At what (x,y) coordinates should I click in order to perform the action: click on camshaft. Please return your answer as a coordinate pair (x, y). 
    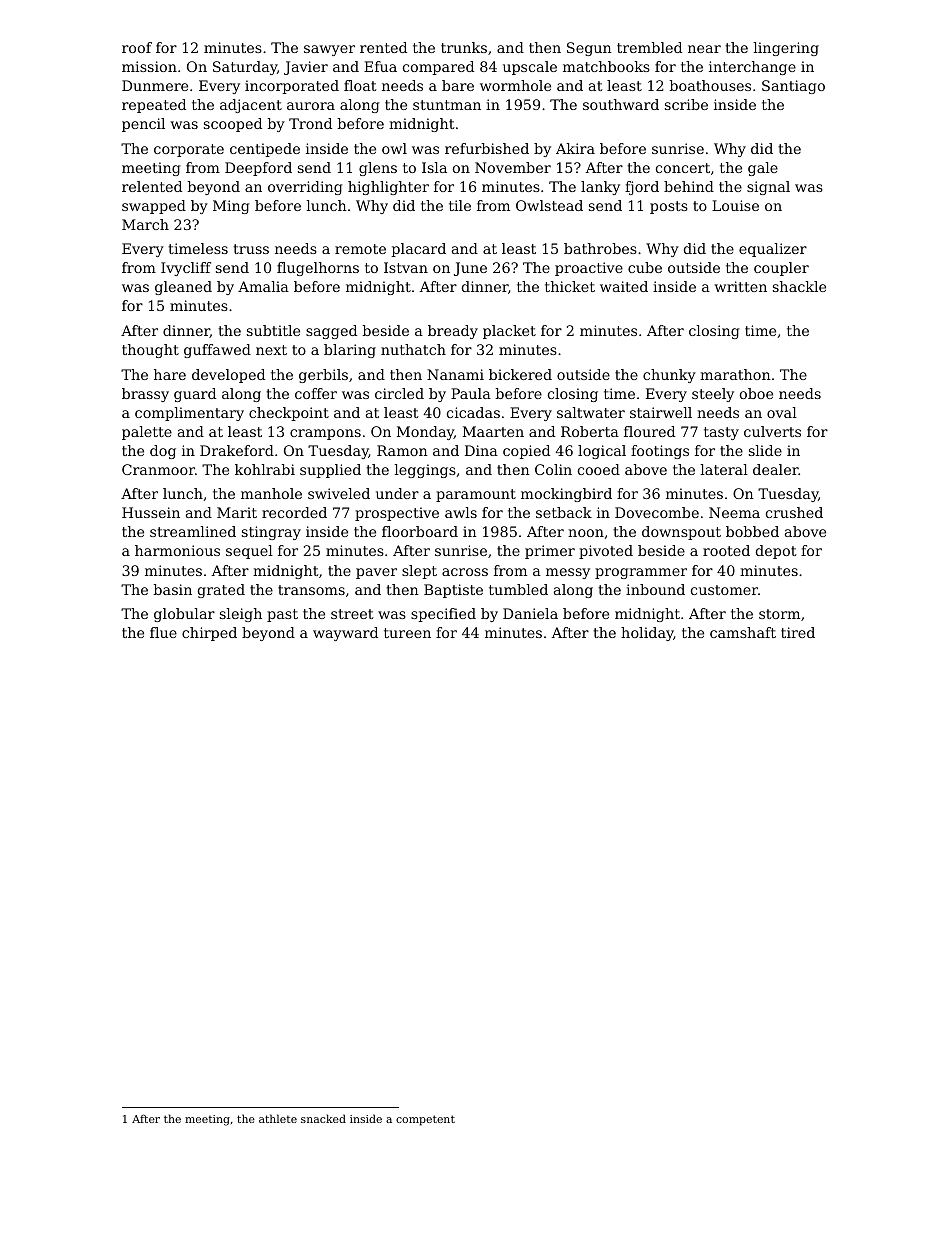
    Looking at the image, I should click on (743, 632).
